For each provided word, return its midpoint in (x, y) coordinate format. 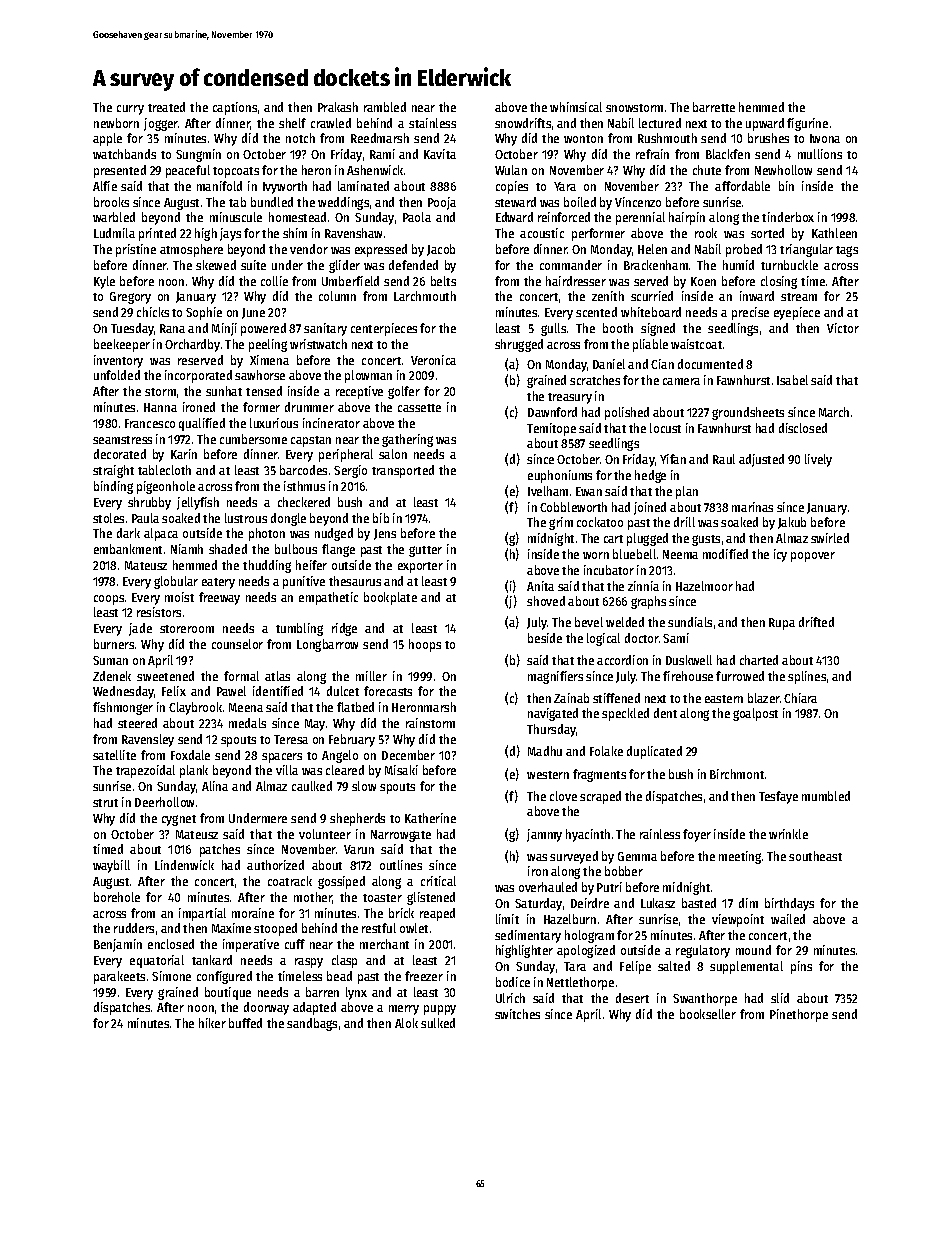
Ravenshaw (353, 233)
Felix (174, 691)
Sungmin (198, 155)
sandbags (312, 1024)
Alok (406, 1023)
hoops (425, 645)
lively (818, 460)
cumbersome (253, 439)
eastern (724, 699)
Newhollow (783, 170)
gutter (425, 551)
